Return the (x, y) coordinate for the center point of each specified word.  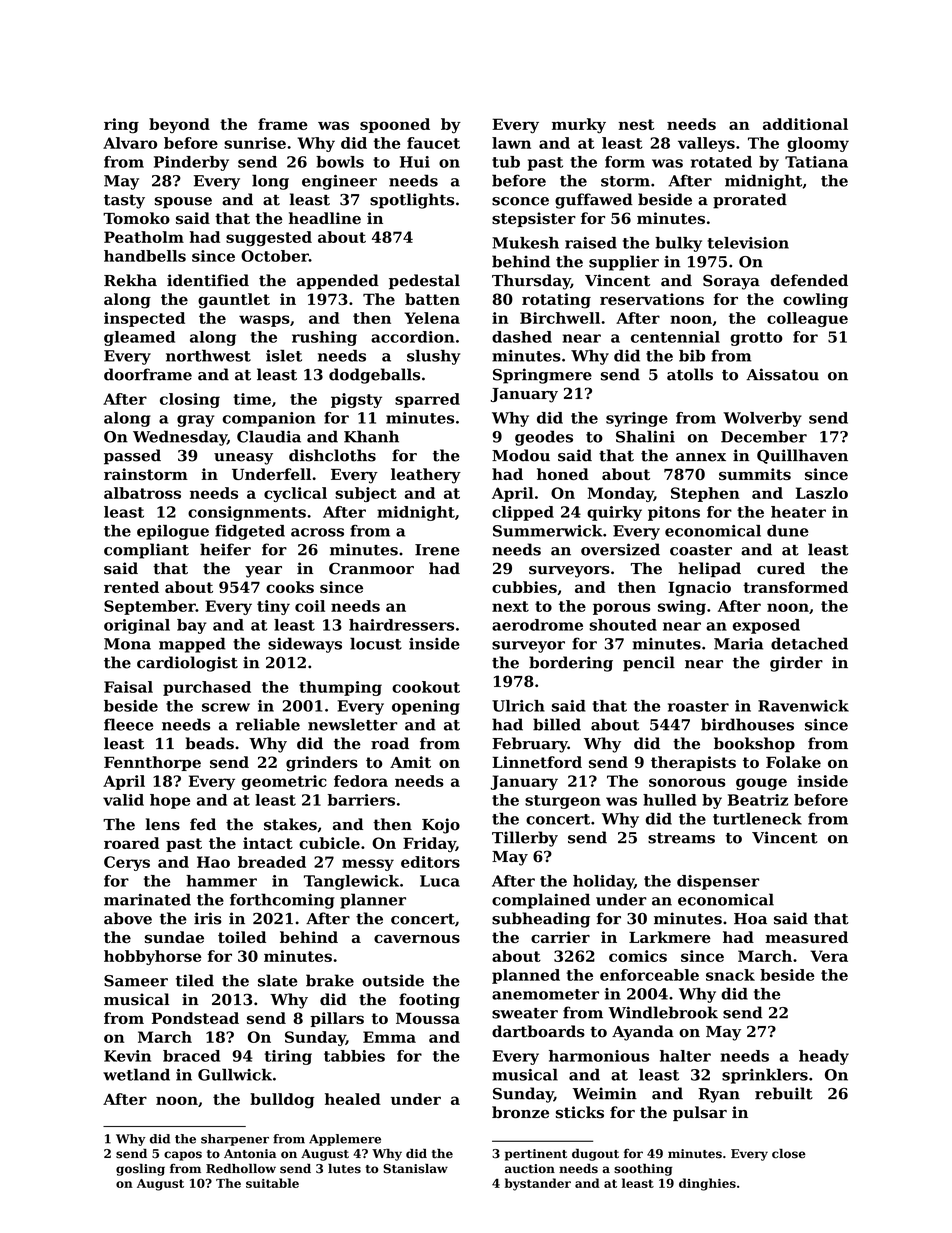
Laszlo (822, 493)
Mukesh (525, 243)
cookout (426, 687)
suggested (269, 238)
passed (132, 457)
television (748, 243)
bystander (538, 1184)
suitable (272, 1183)
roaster (698, 706)
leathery (426, 476)
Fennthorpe (152, 763)
